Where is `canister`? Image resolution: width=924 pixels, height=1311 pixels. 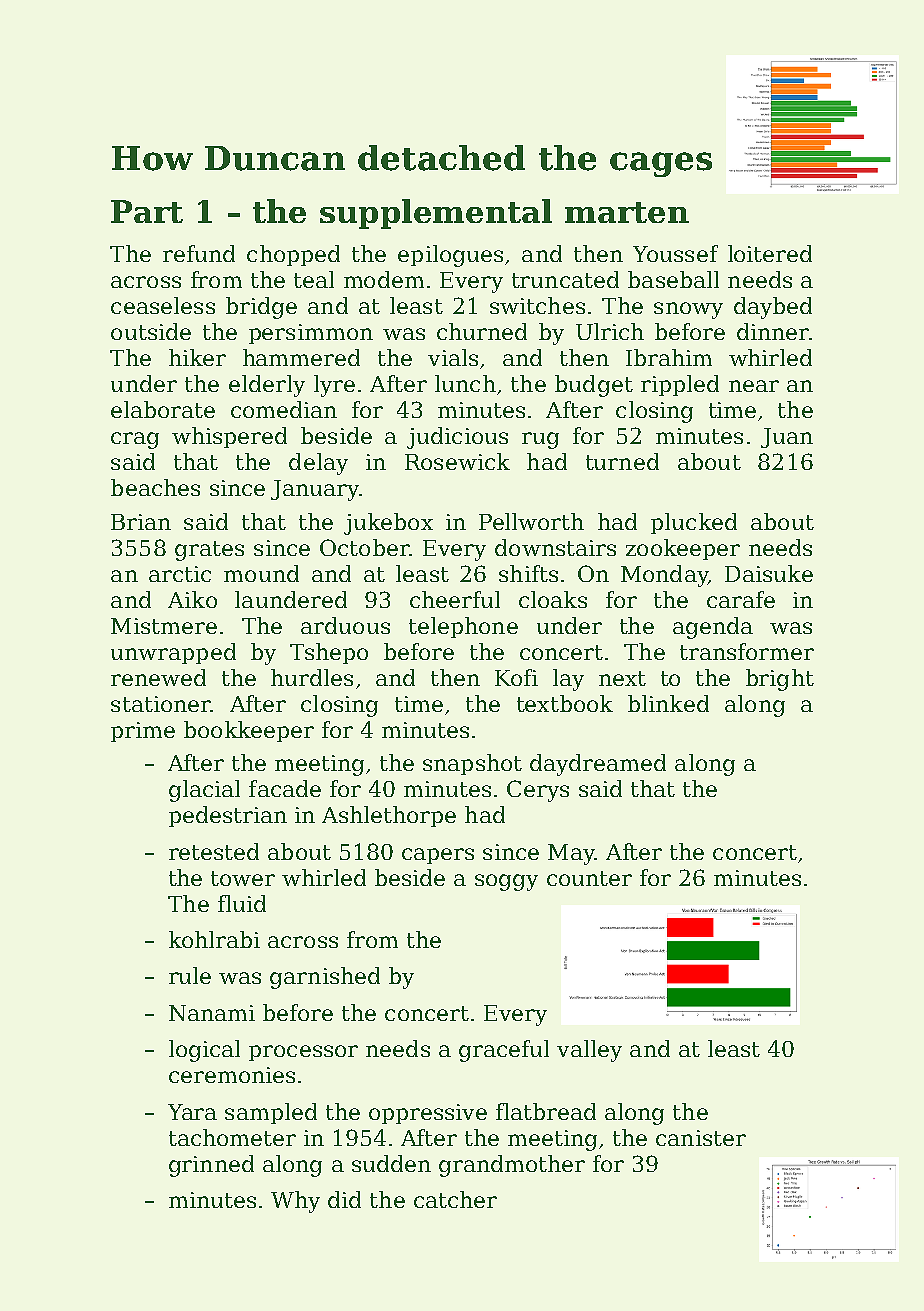
canister is located at coordinates (701, 1138).
